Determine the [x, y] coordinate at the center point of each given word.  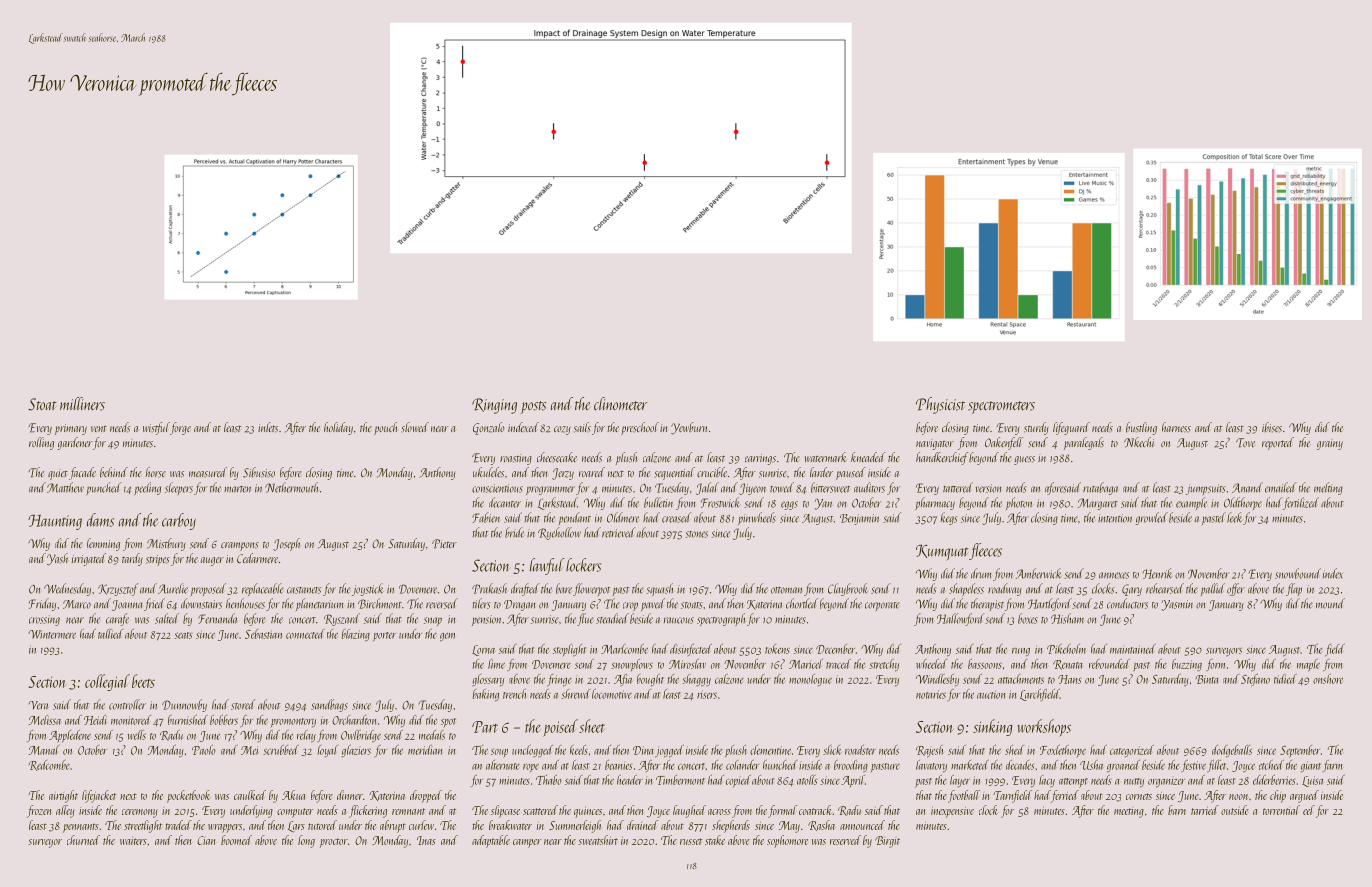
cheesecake [557, 457]
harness [1176, 427]
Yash [57, 559]
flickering [368, 811]
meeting [1129, 812]
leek [1234, 517]
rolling [41, 443]
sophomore [787, 841]
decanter [505, 502]
